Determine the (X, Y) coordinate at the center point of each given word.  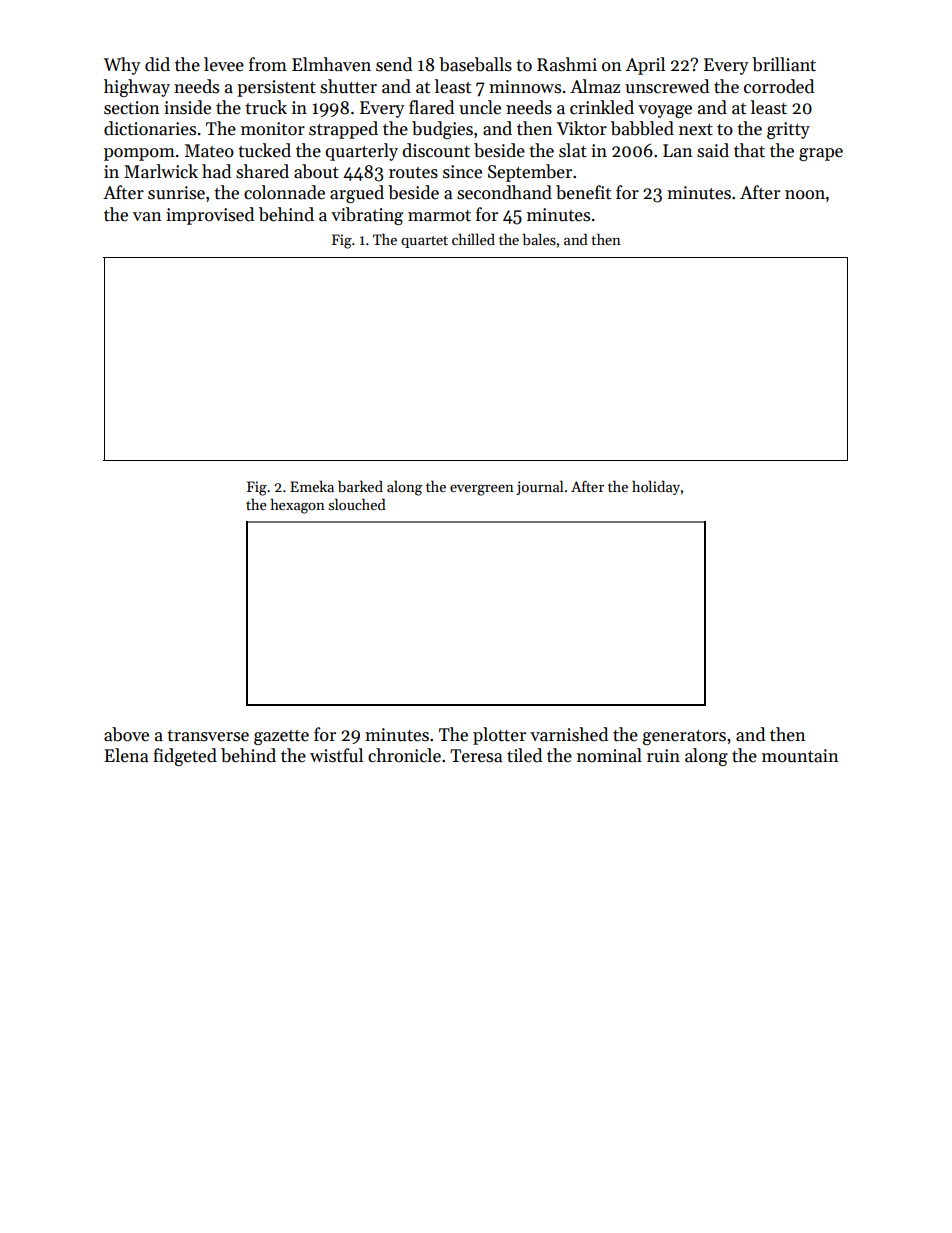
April (645, 66)
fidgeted (185, 757)
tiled (524, 755)
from (268, 64)
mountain (800, 756)
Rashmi (567, 64)
